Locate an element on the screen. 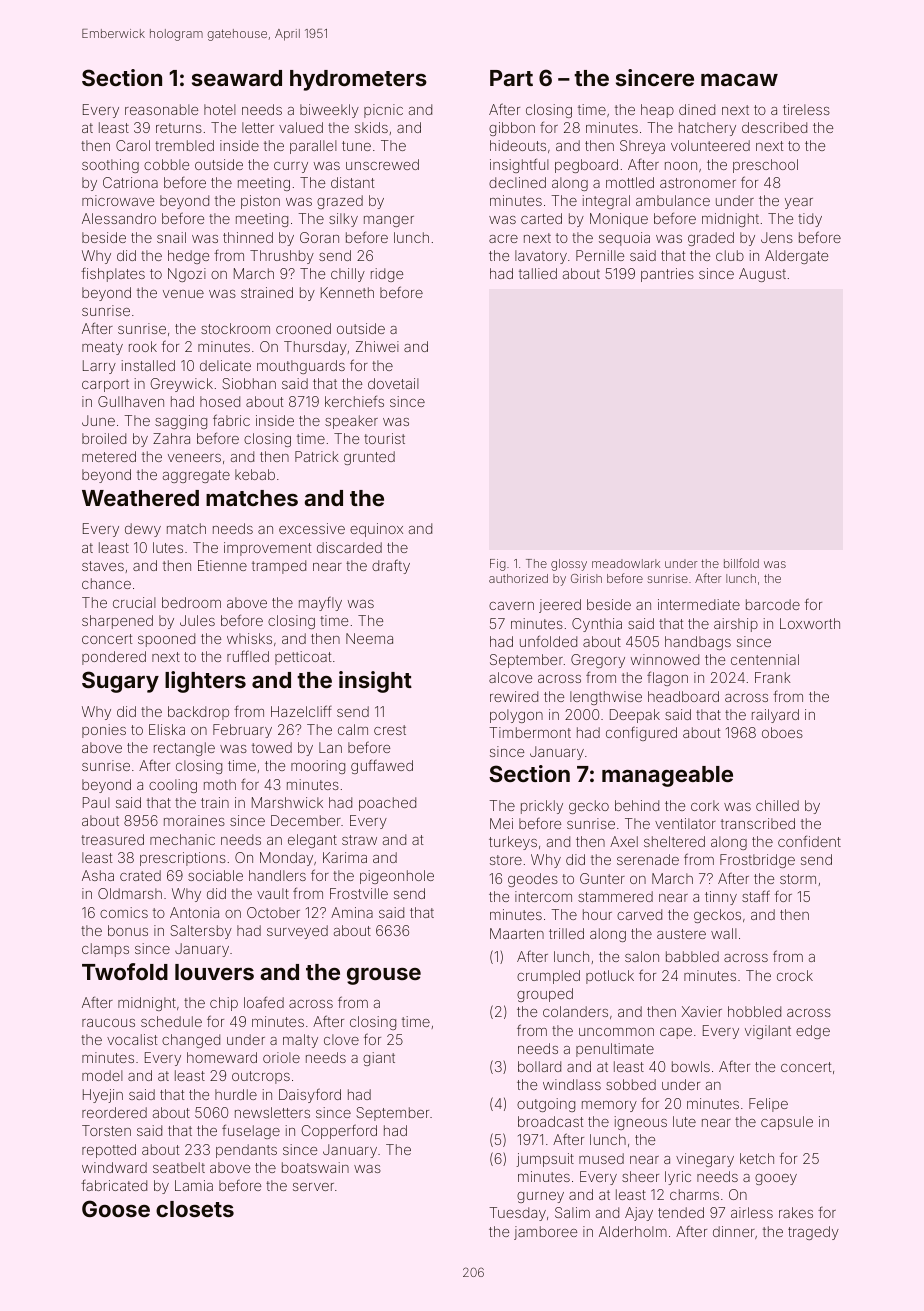 Image resolution: width=924 pixels, height=1311 pixels. tourist is located at coordinates (384, 438).
